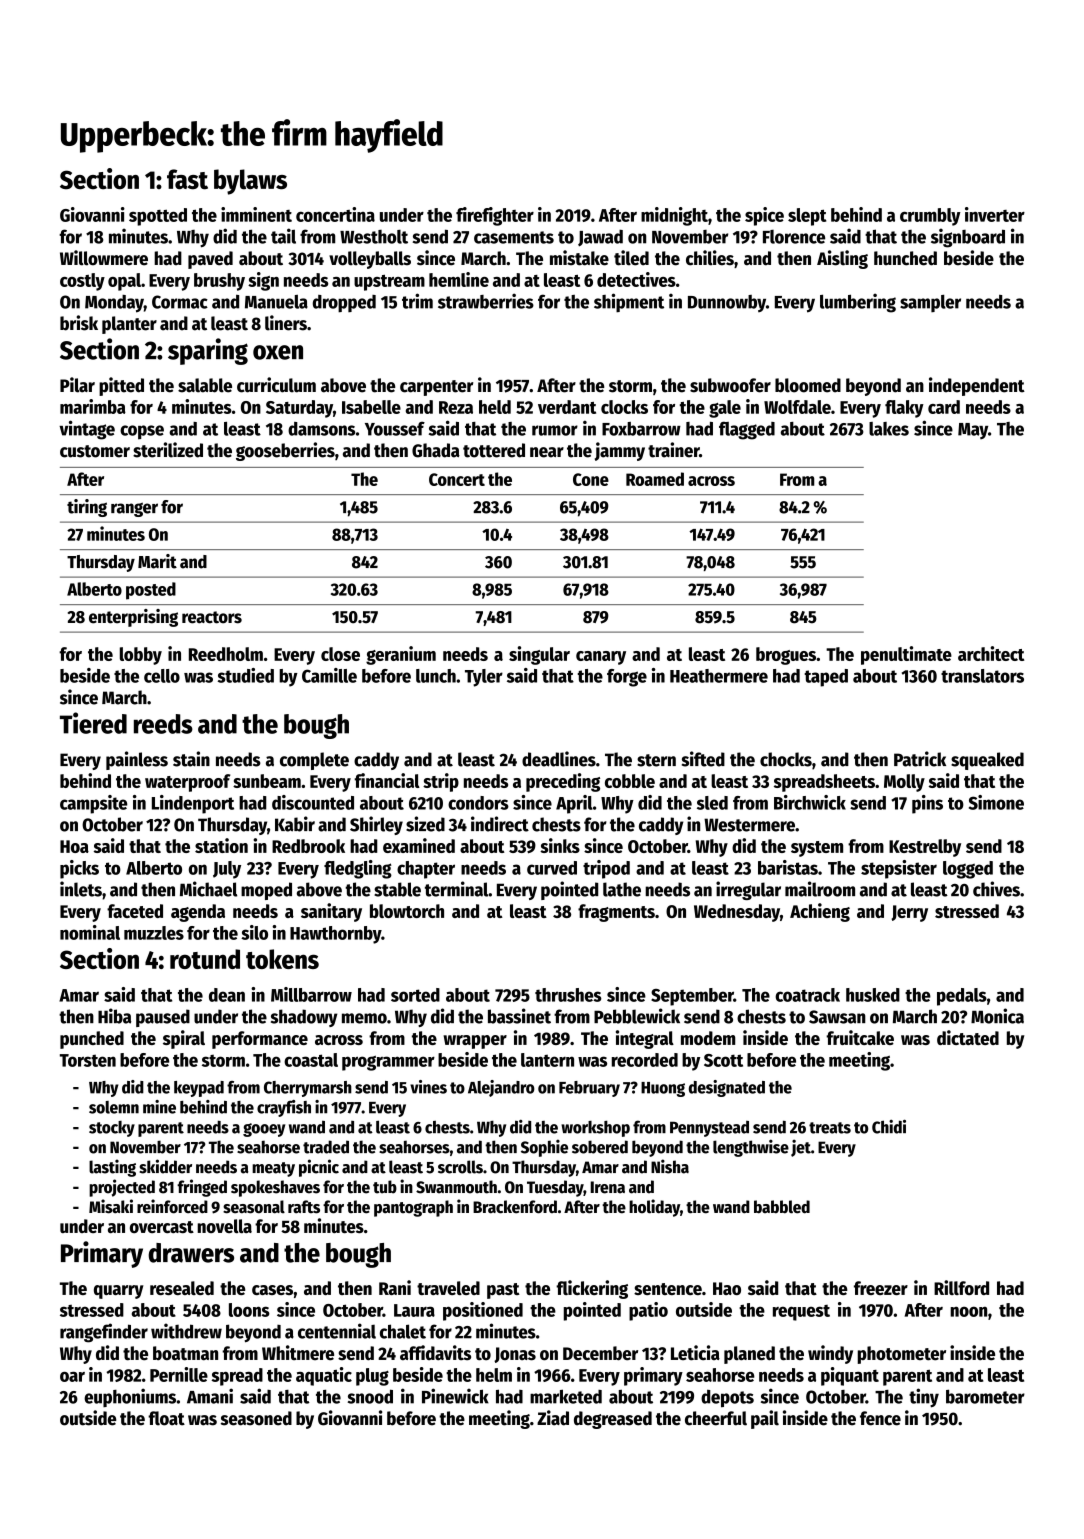 Image resolution: width=1084 pixels, height=1539 pixels. What do you see at coordinates (553, 1418) in the image?
I see `Ziad` at bounding box center [553, 1418].
